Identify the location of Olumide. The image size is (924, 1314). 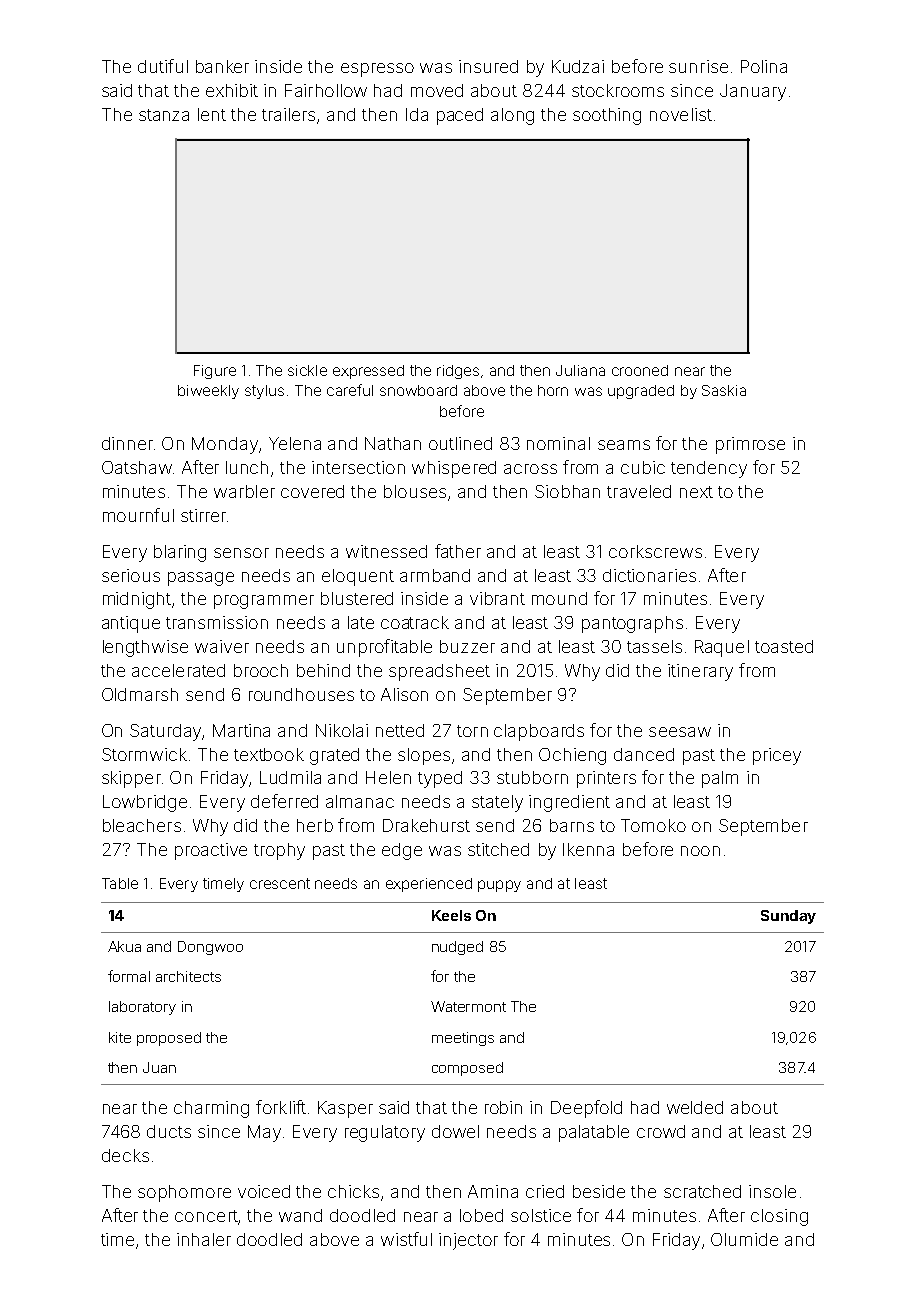
(744, 1239).
